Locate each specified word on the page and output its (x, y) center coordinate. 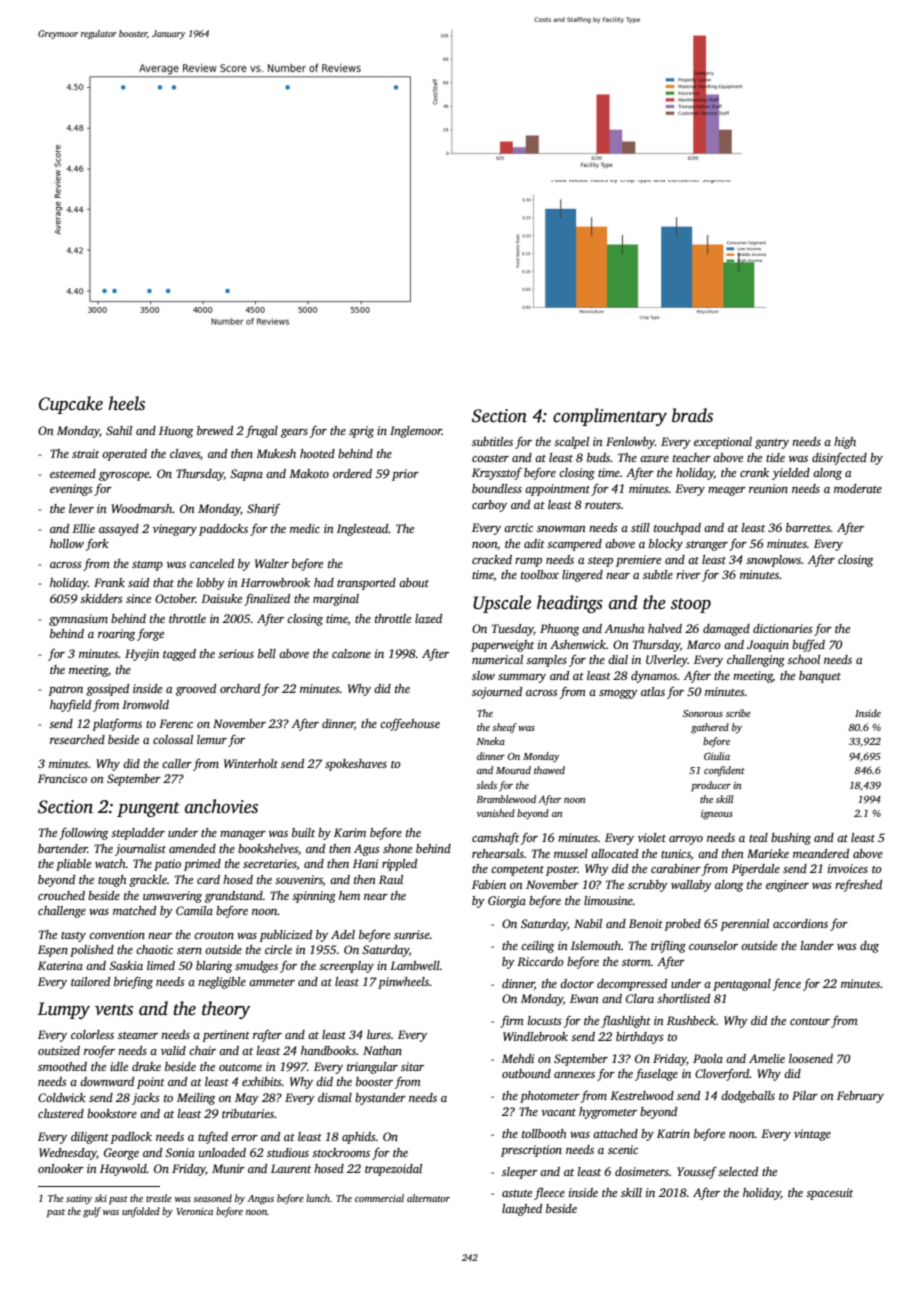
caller (177, 763)
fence (787, 984)
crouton (214, 935)
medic (305, 528)
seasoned (212, 1198)
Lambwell (415, 965)
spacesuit (829, 1194)
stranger (707, 546)
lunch (318, 1198)
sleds (486, 785)
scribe (738, 713)
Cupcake (71, 405)
